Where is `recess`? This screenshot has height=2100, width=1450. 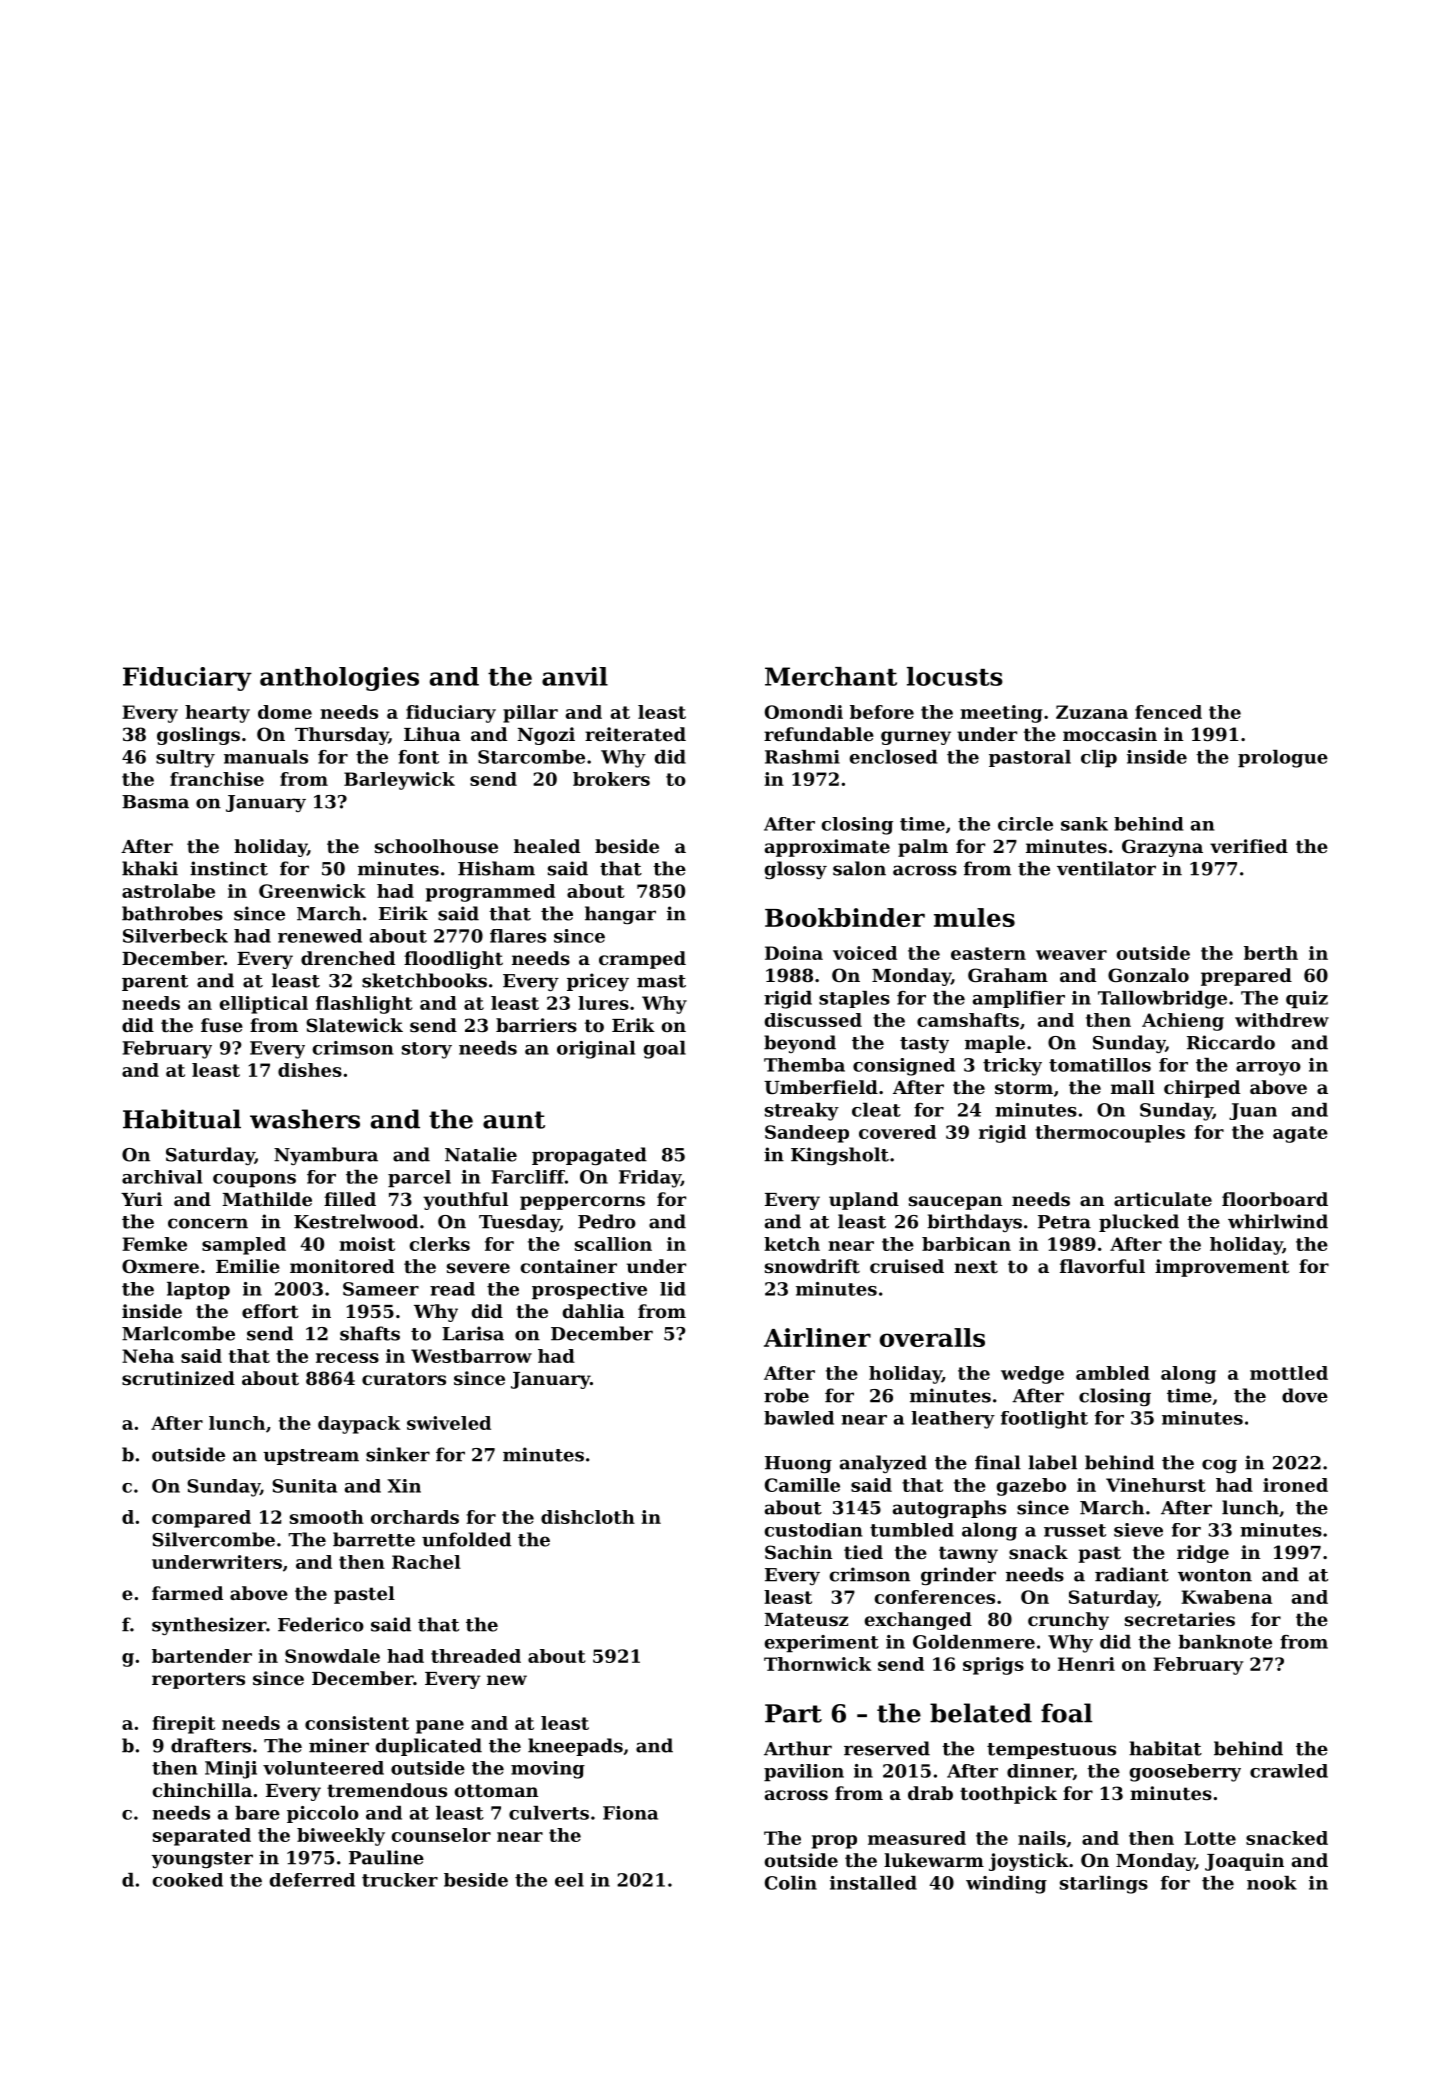 recess is located at coordinates (347, 1358).
